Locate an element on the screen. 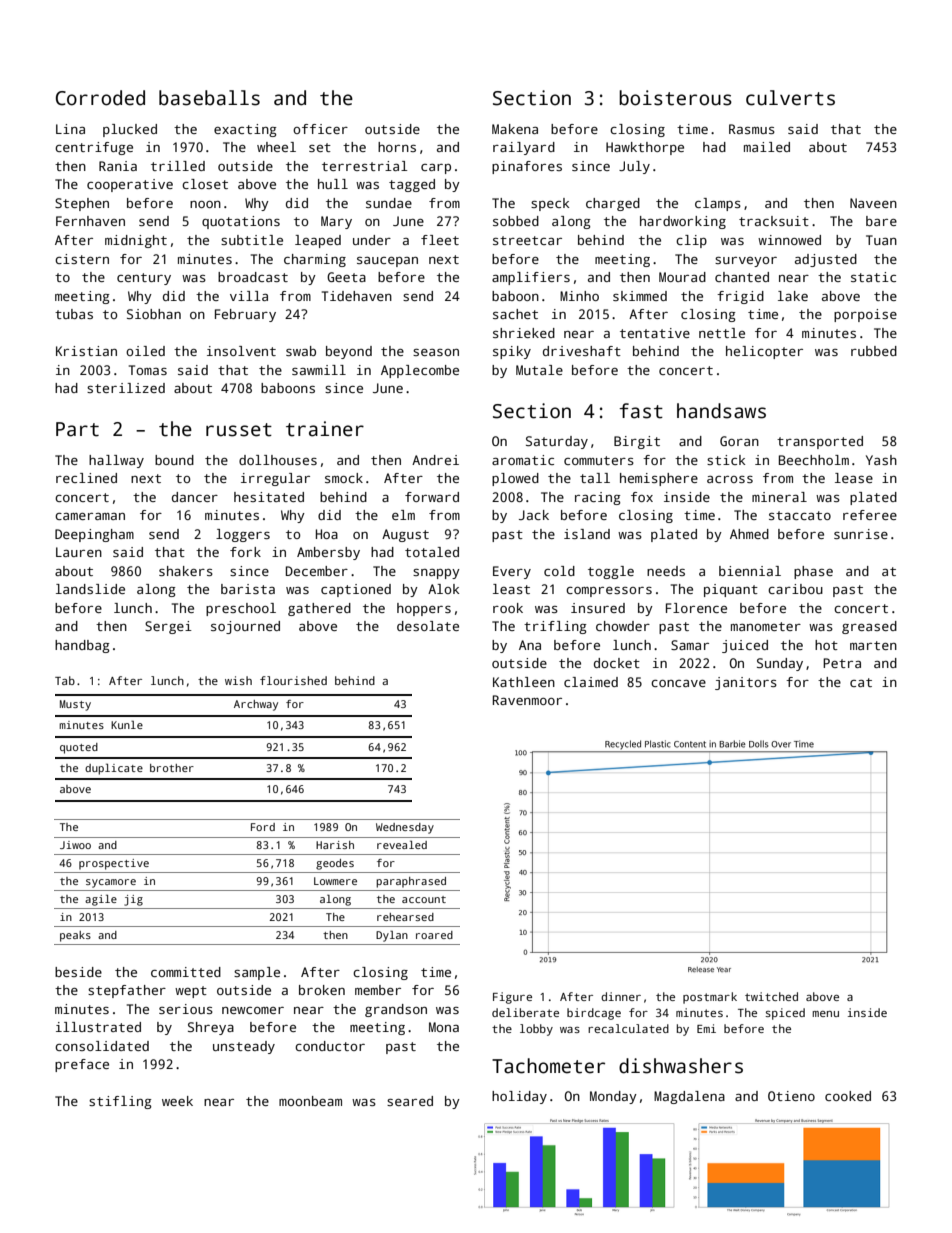 The width and height of the screenshot is (952, 1233). cameraman is located at coordinates (90, 516).
